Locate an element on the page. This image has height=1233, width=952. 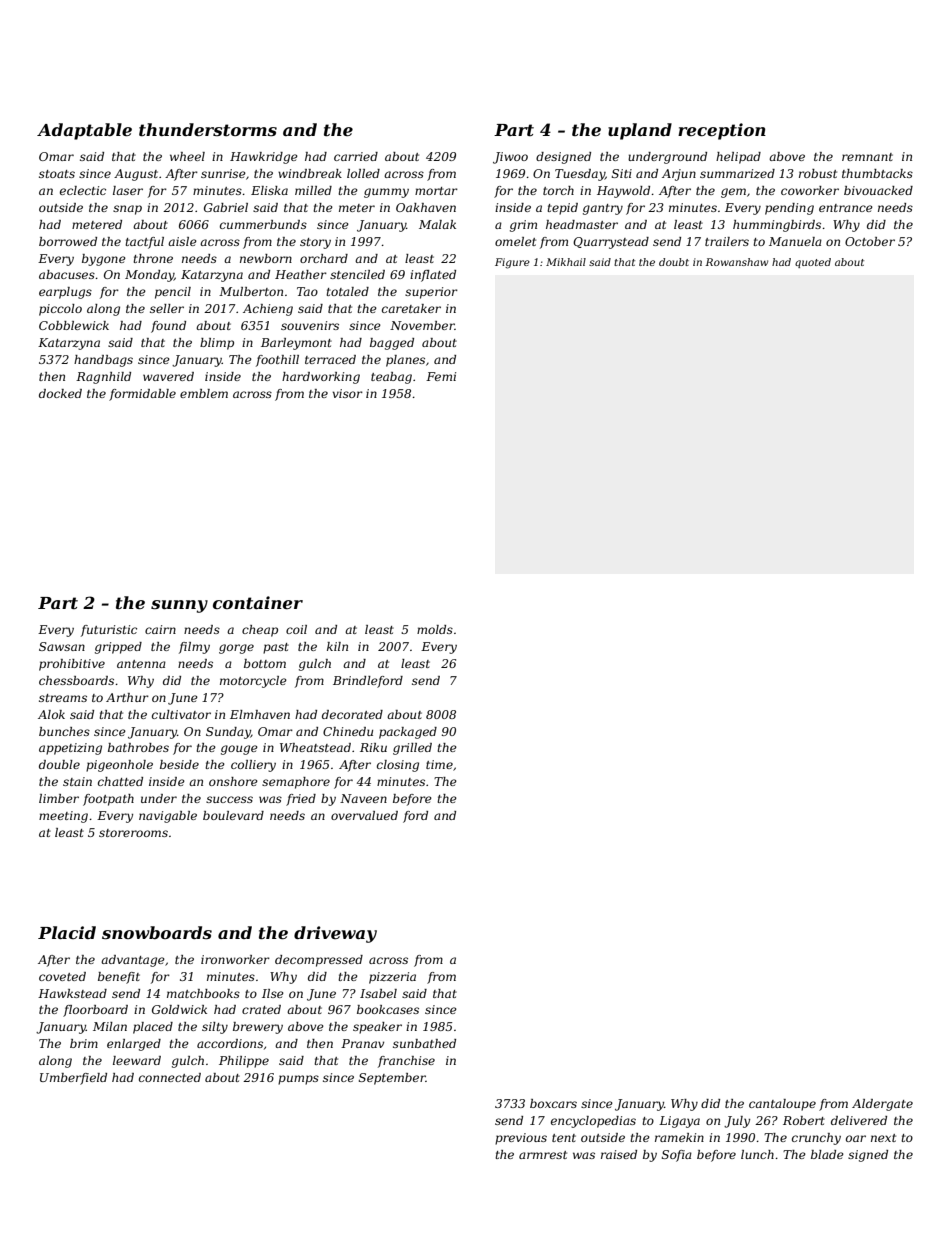
time is located at coordinates (439, 764).
